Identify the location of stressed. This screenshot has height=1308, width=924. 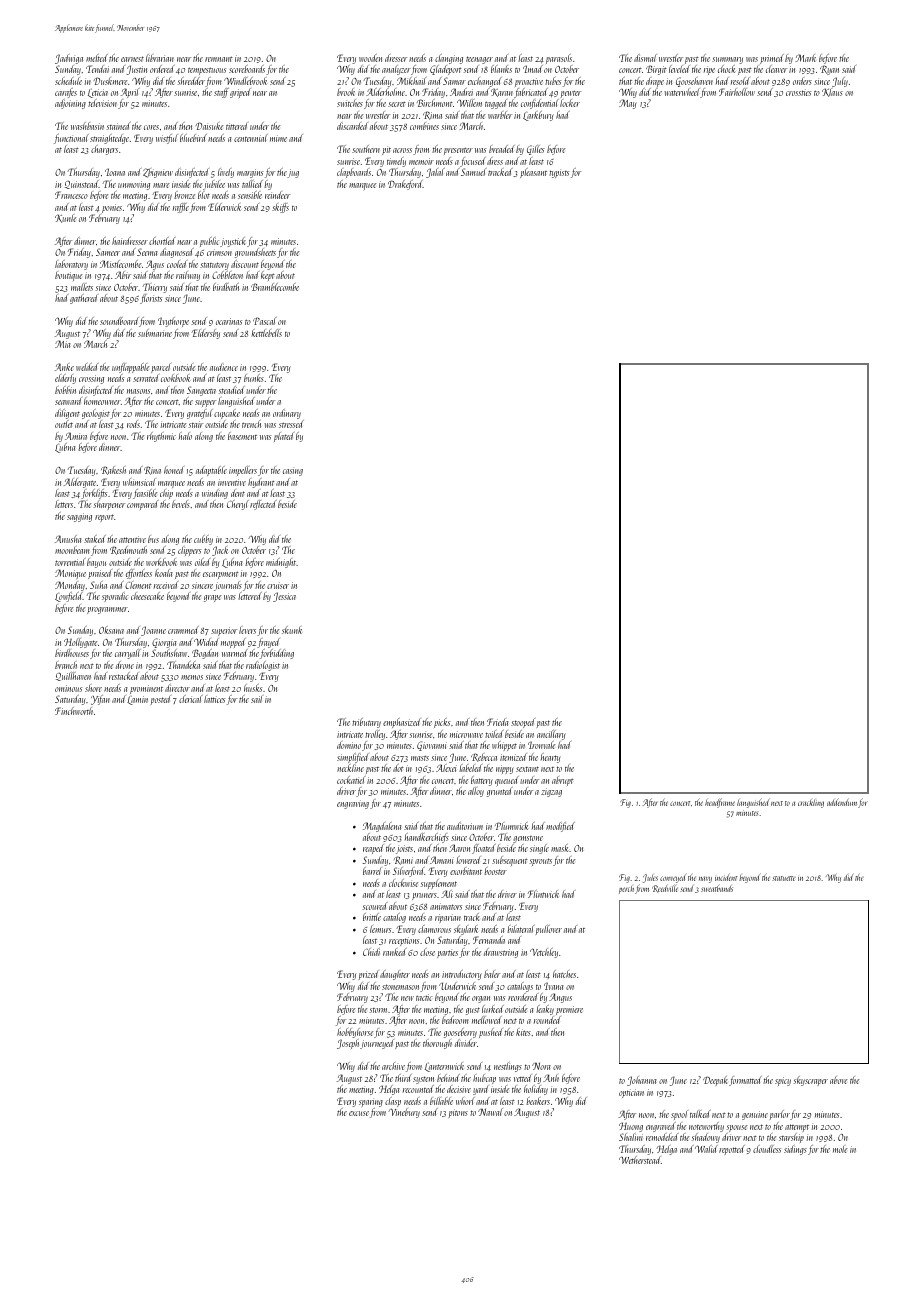
(291, 424).
